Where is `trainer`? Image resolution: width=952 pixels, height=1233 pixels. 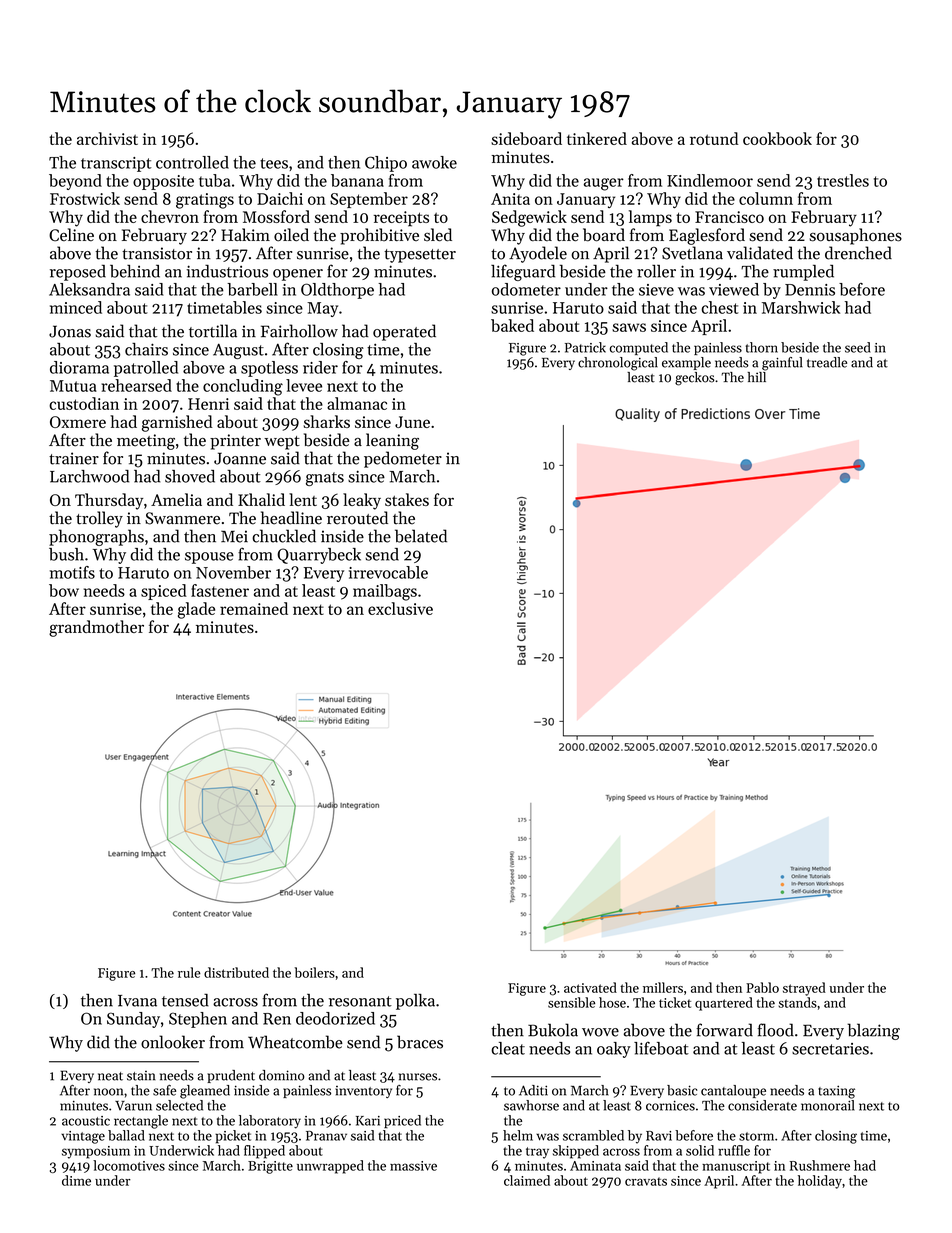
trainer is located at coordinates (74, 458).
